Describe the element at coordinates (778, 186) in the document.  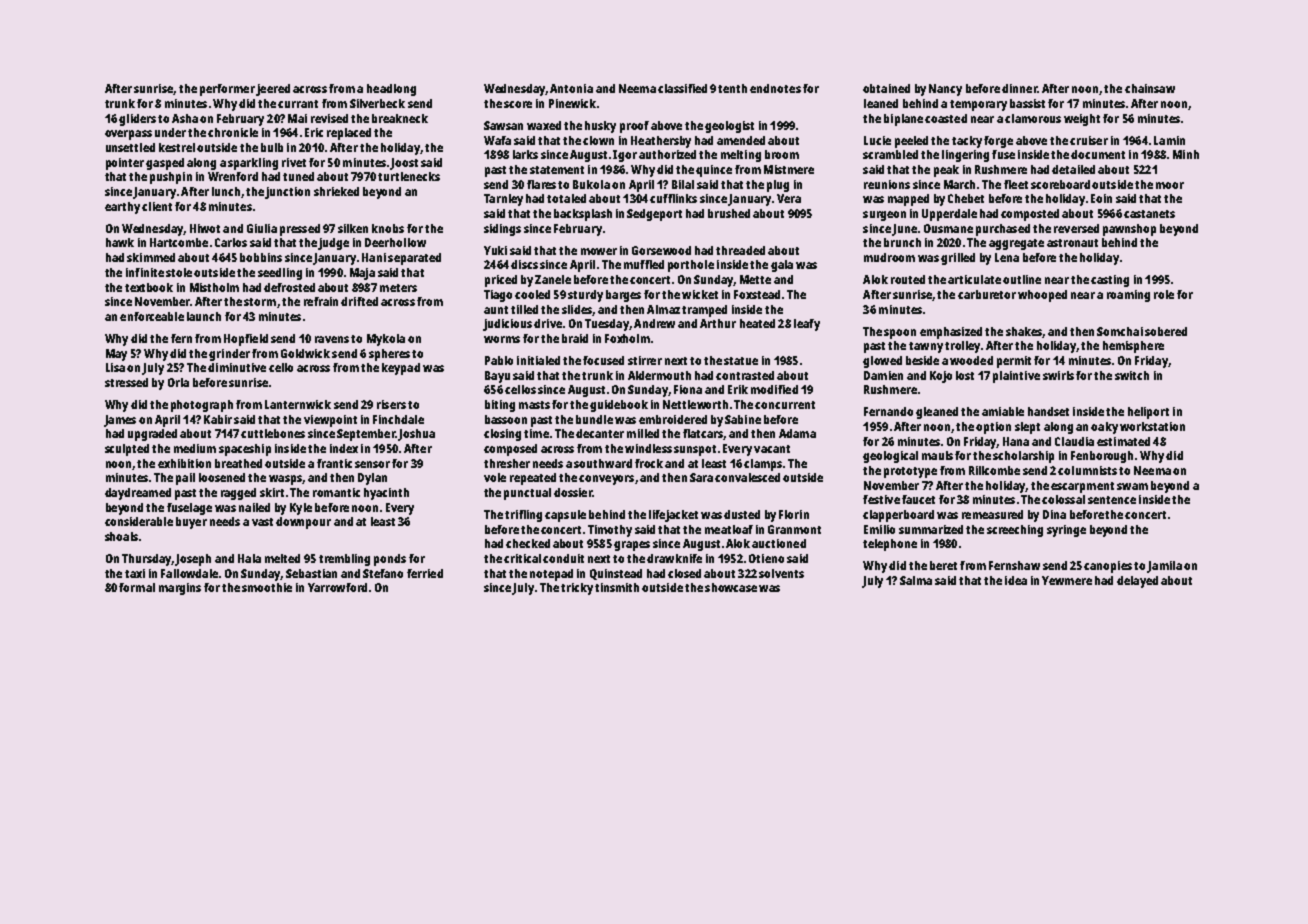
I see `plug` at that location.
